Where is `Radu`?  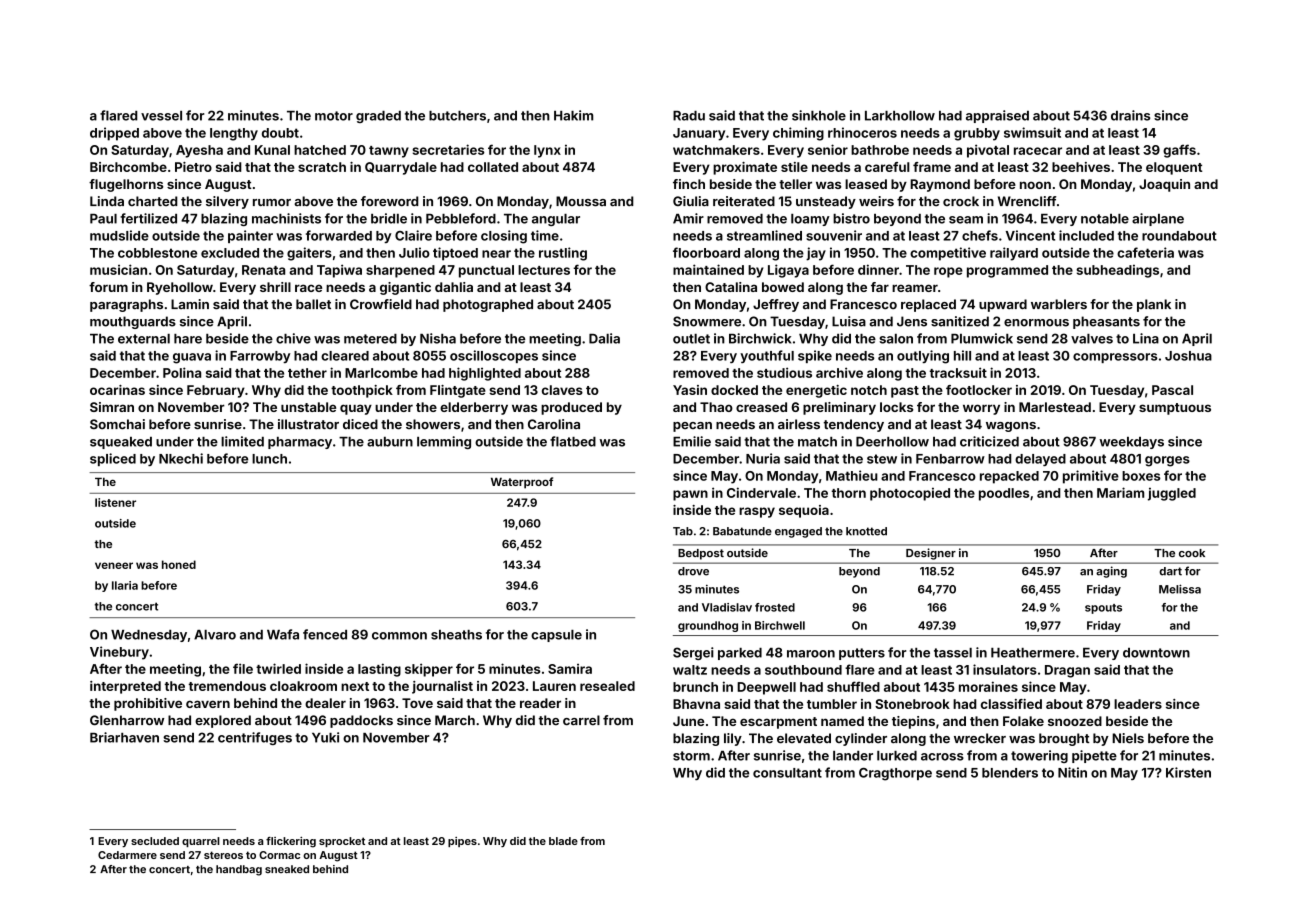
Radu is located at coordinates (689, 116).
